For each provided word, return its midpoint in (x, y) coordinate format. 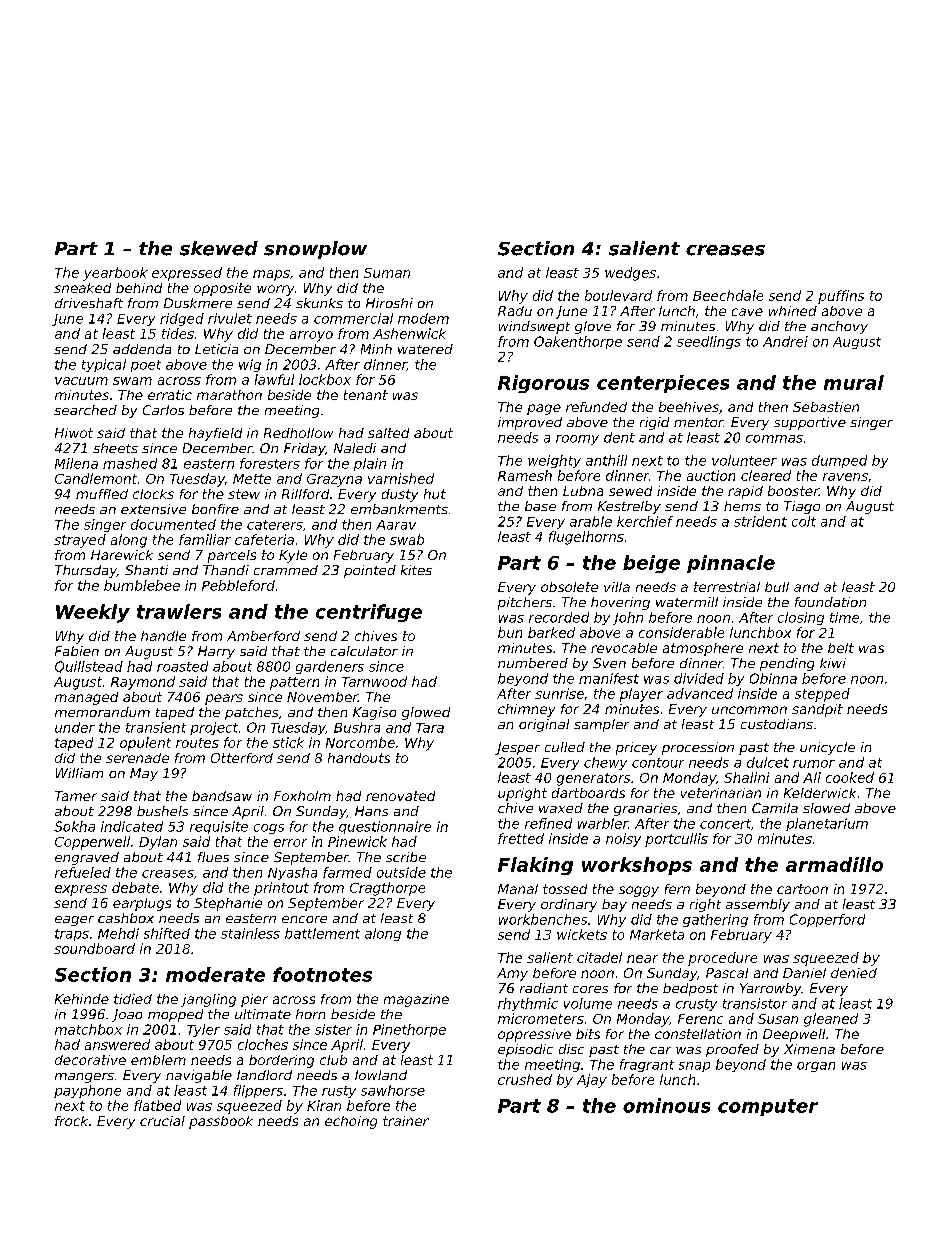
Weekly (93, 613)
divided (699, 678)
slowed (826, 808)
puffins (841, 297)
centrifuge (369, 613)
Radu (515, 311)
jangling (208, 1000)
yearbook (115, 274)
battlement (322, 933)
